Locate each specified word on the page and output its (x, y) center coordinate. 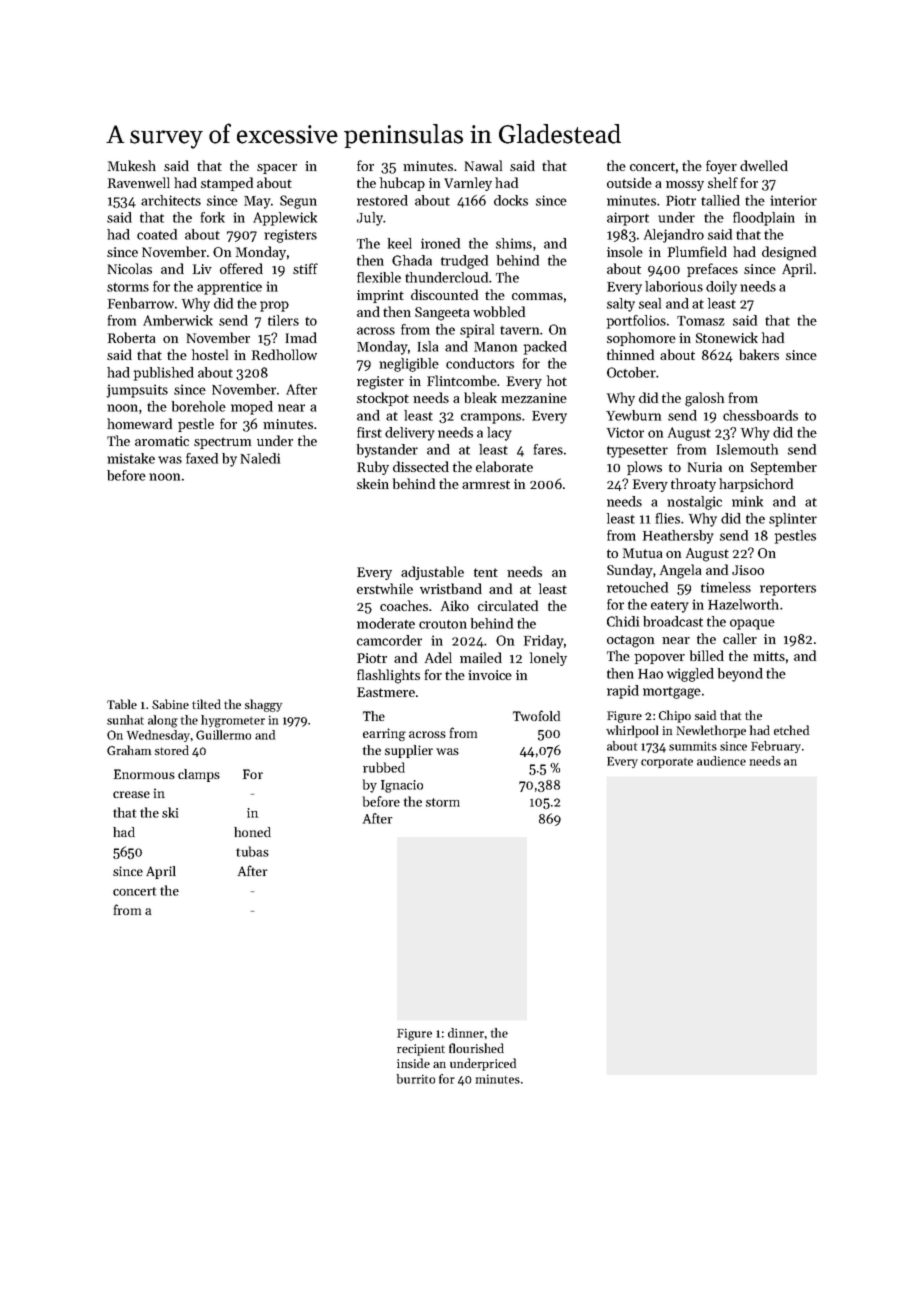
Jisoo (748, 570)
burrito (416, 1079)
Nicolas (130, 268)
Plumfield (697, 251)
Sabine (170, 704)
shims (514, 243)
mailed (481, 657)
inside (413, 1063)
